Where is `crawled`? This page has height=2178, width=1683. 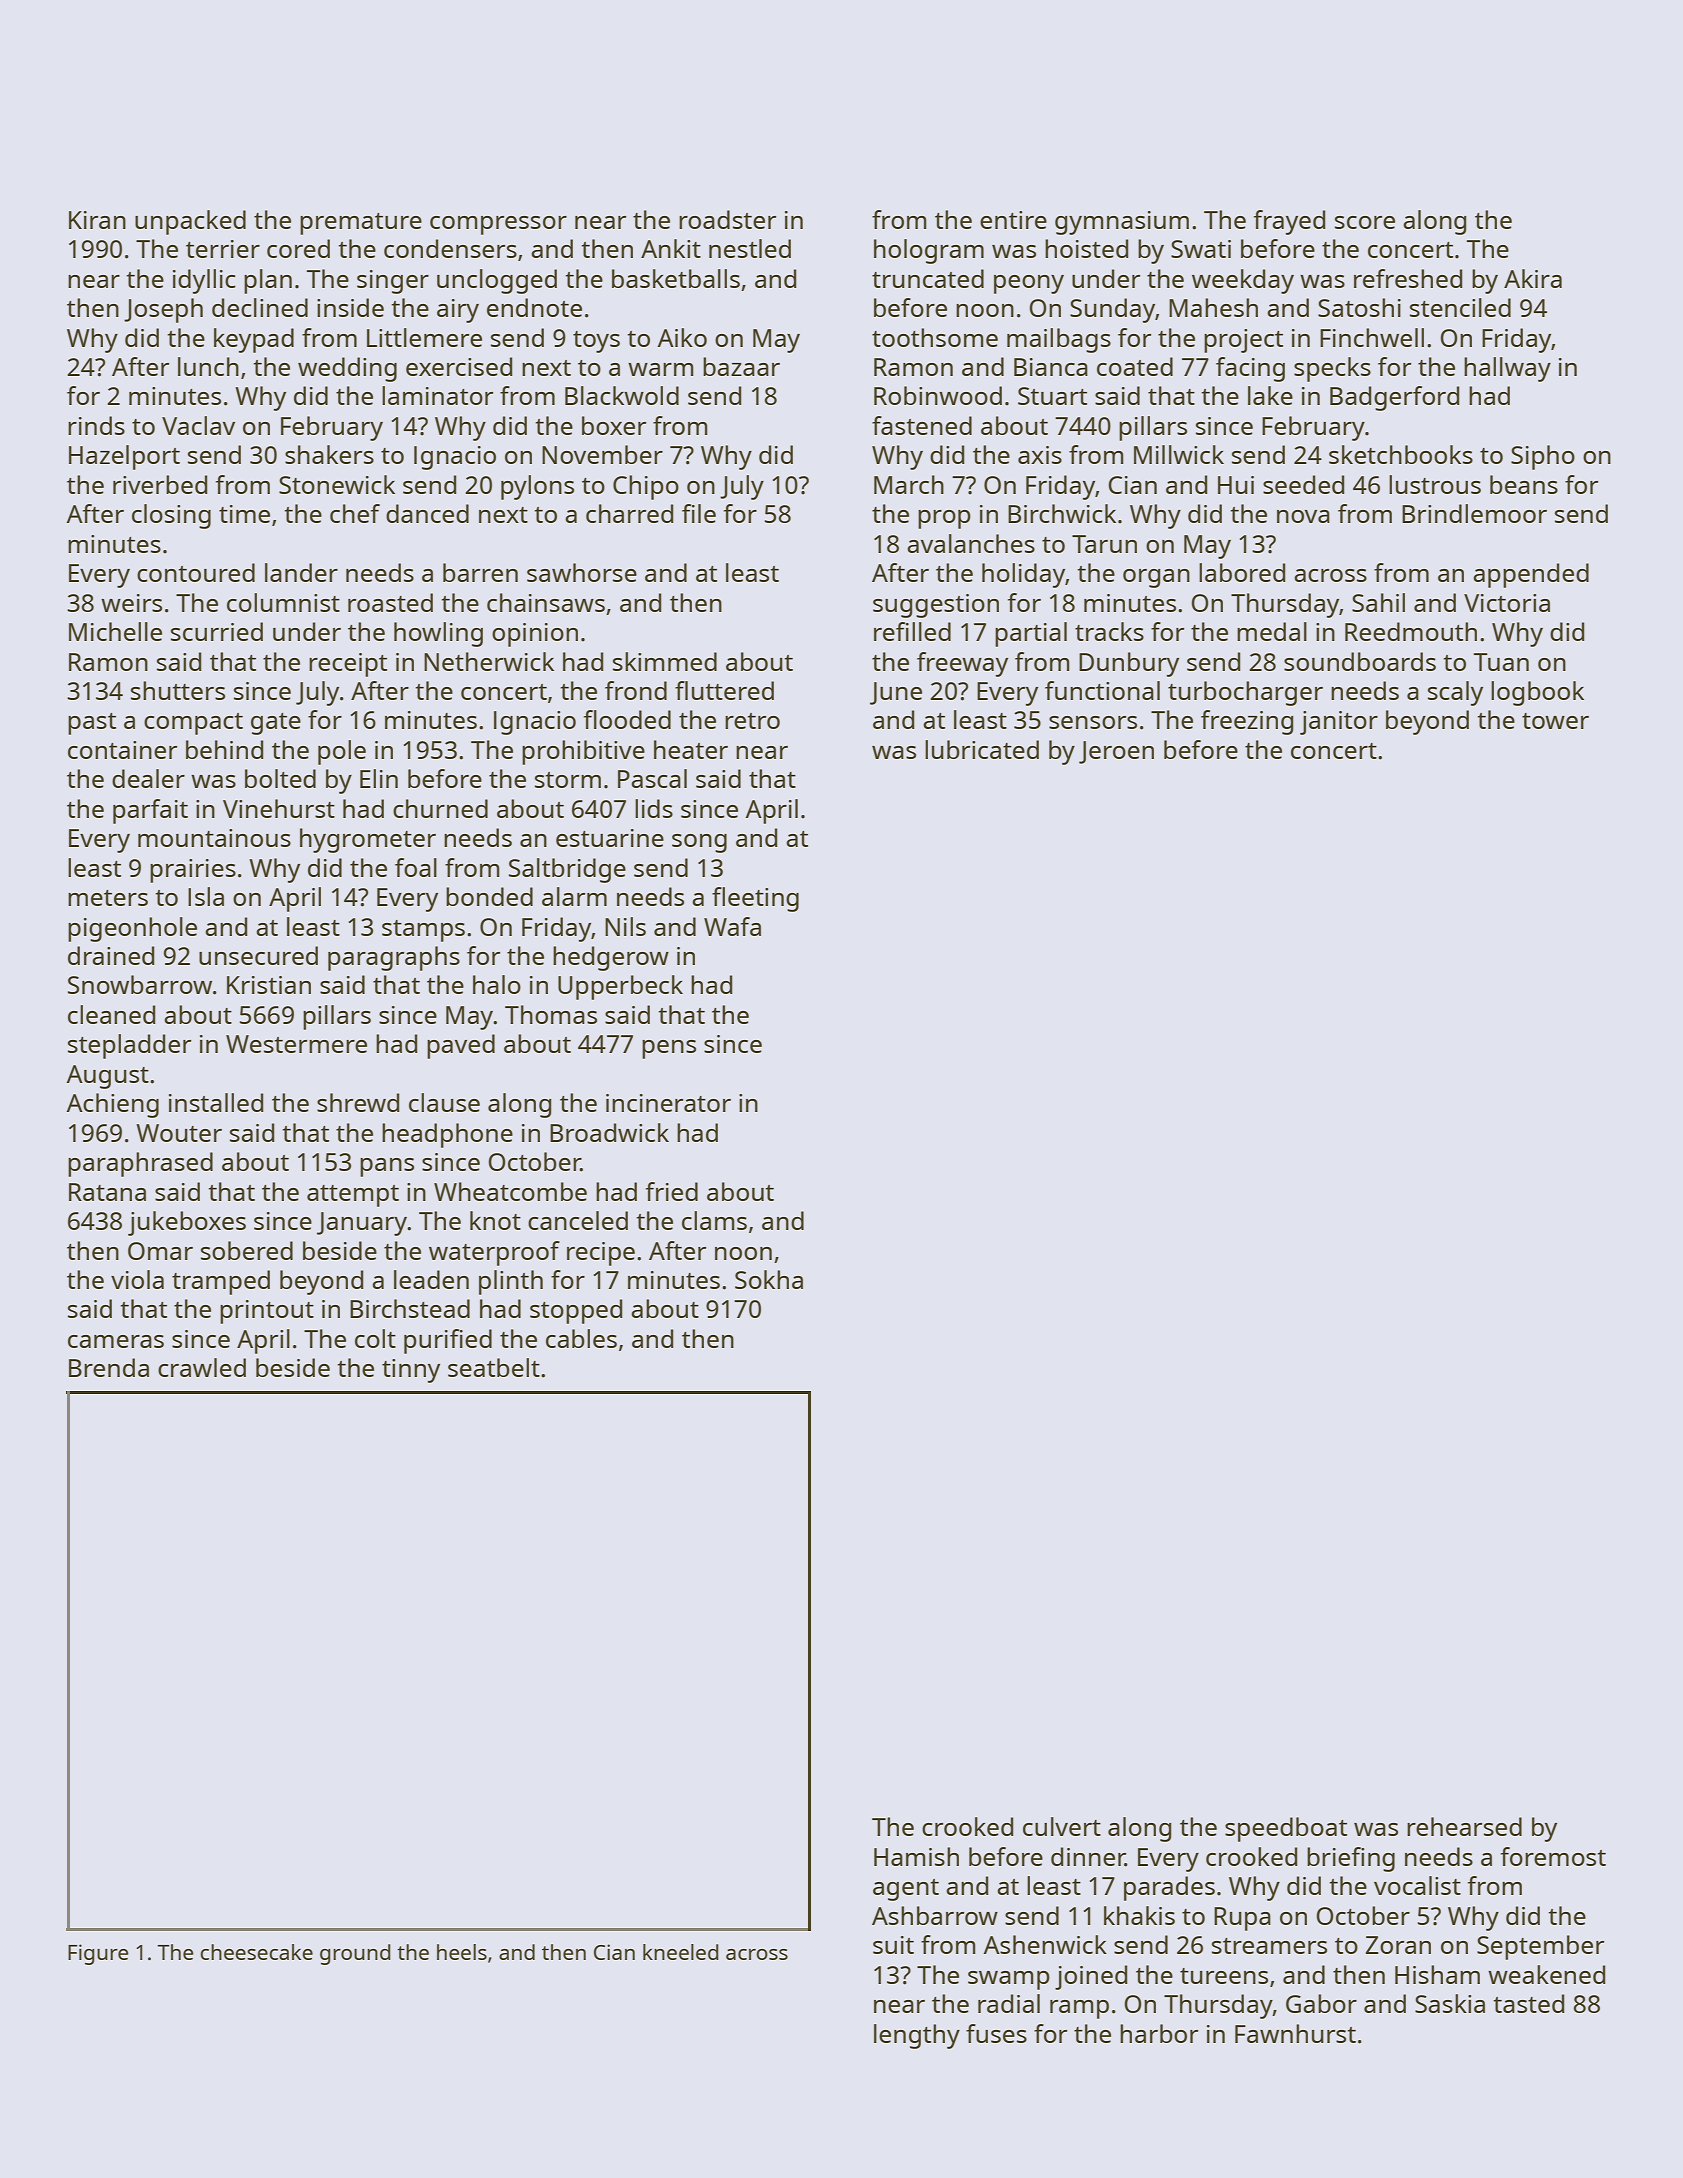
crawled is located at coordinates (202, 1367).
